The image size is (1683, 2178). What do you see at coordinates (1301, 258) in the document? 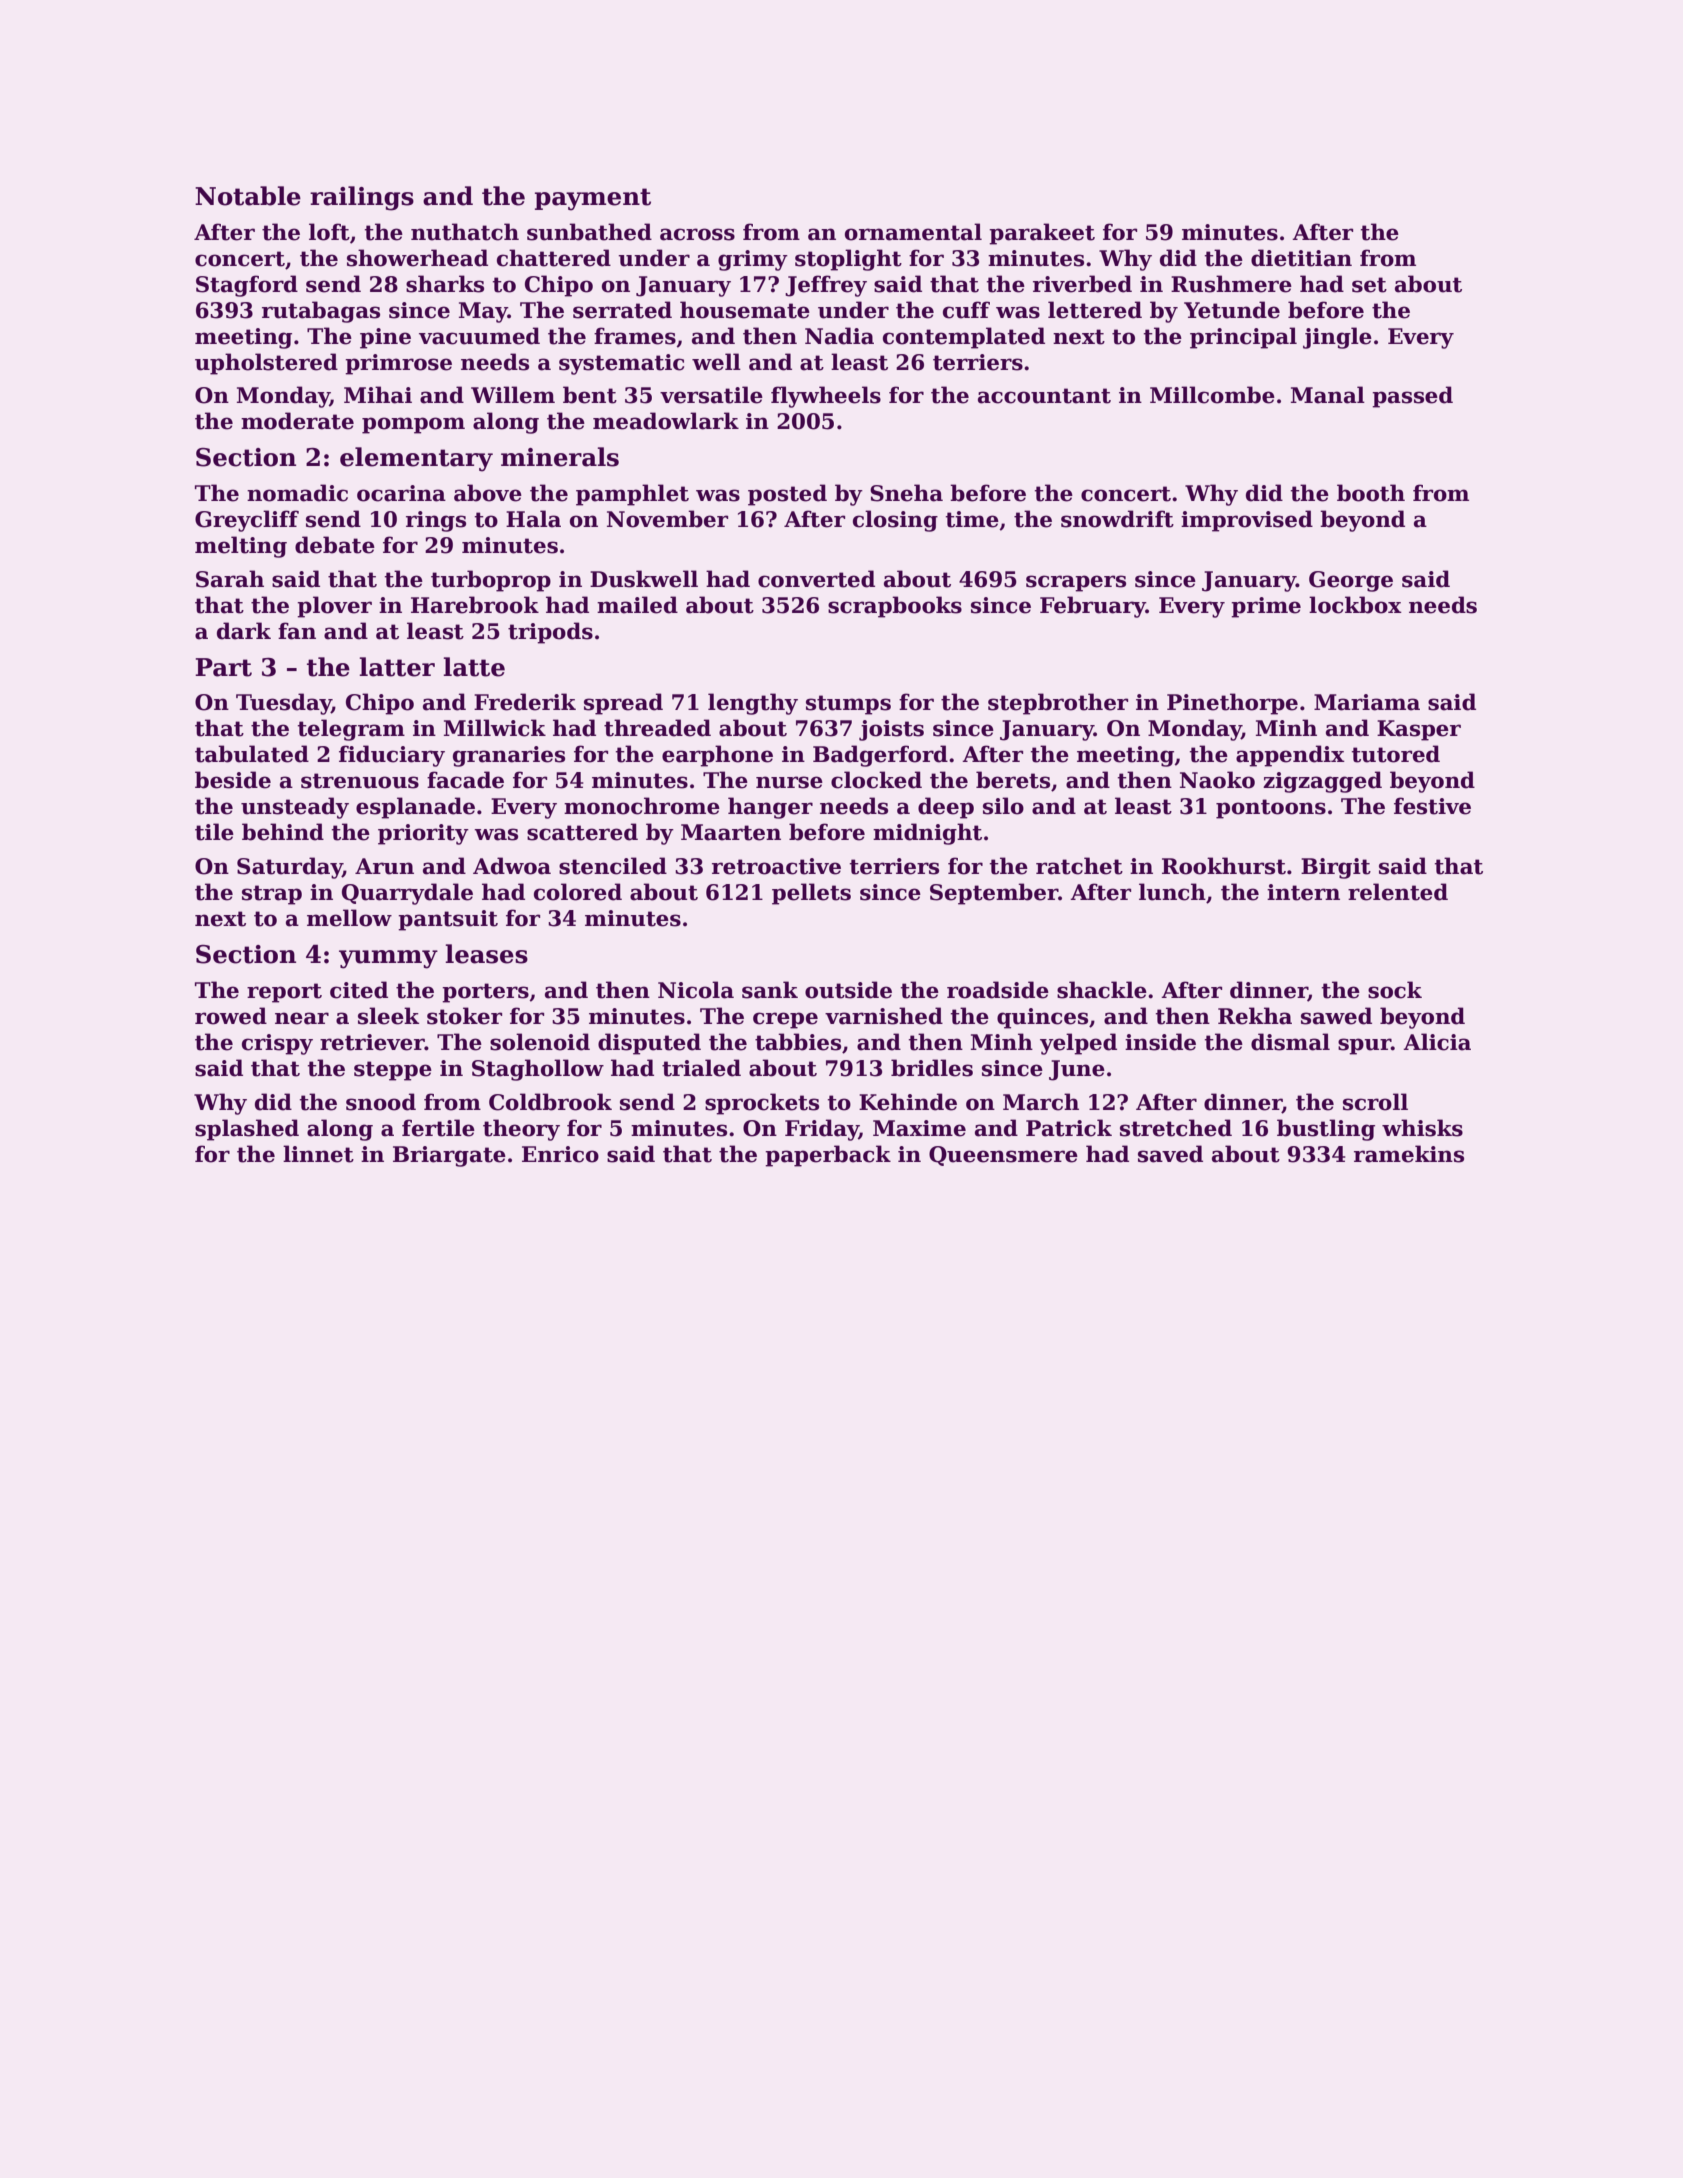
I see `dietitian` at bounding box center [1301, 258].
